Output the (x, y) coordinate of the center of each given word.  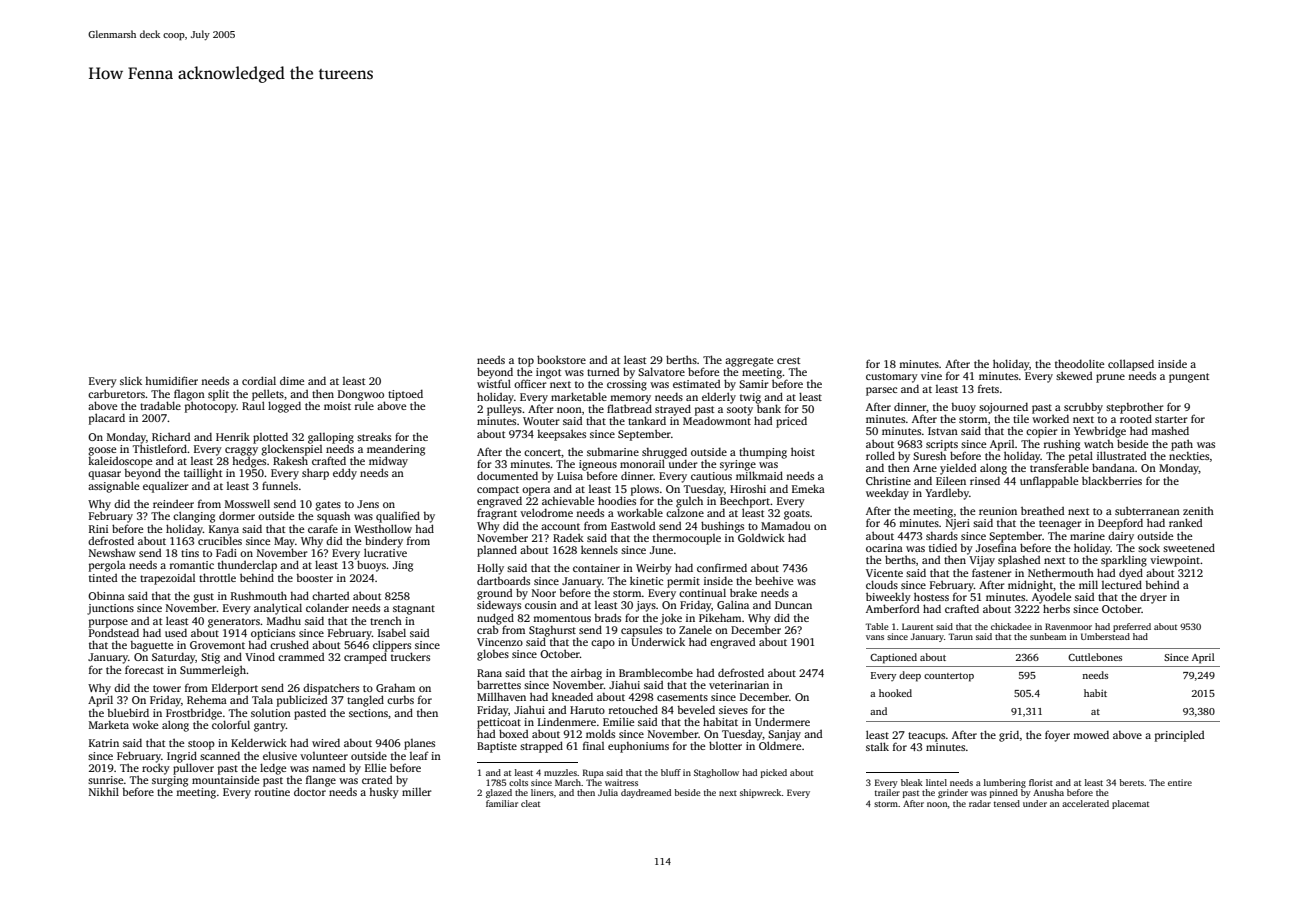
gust (203, 598)
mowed (1091, 734)
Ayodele (1051, 598)
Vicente (884, 573)
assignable (113, 487)
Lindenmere (567, 721)
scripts (942, 445)
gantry (270, 727)
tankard (647, 420)
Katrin (104, 743)
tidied (943, 547)
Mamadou (786, 525)
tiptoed (405, 395)
